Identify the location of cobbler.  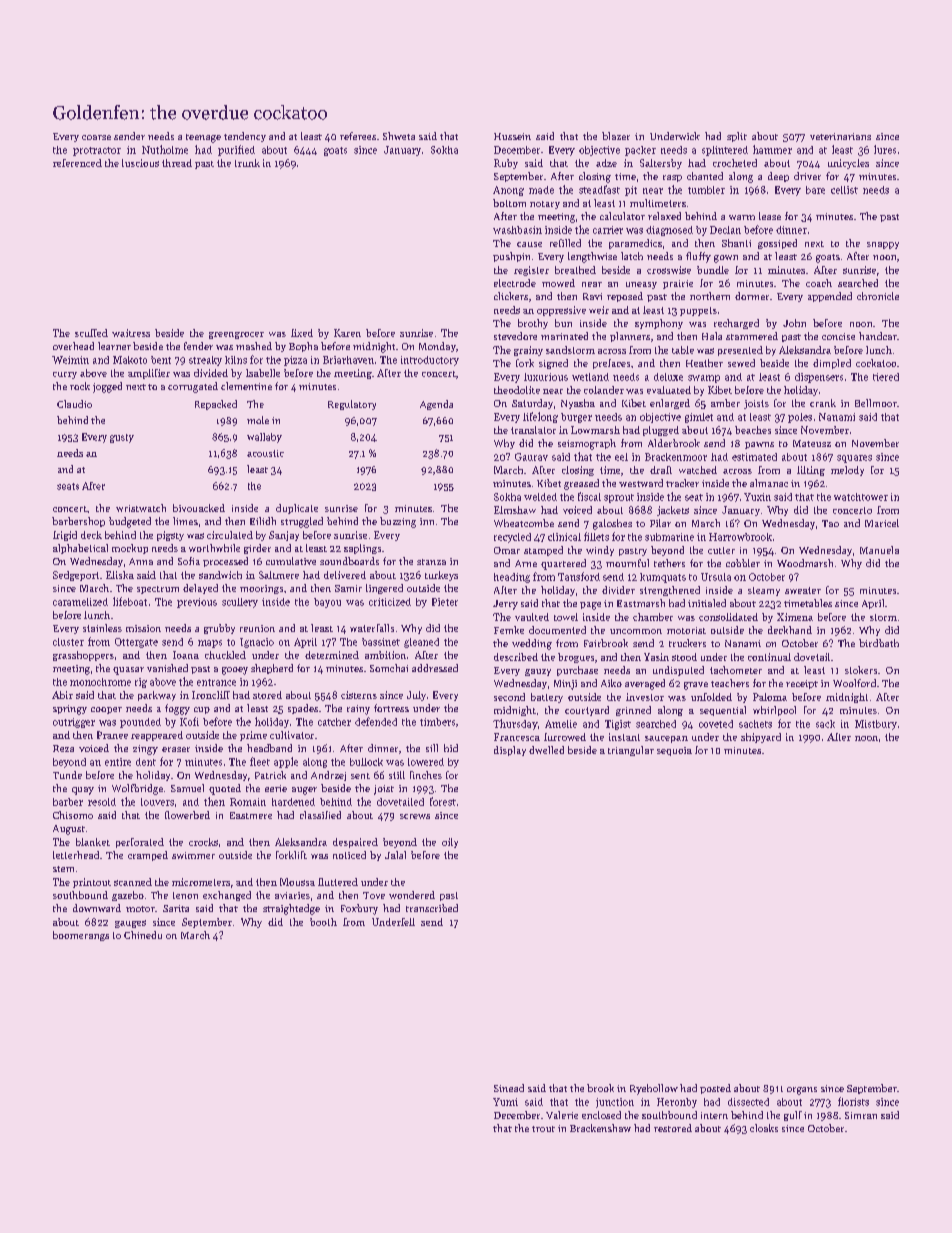
(743, 563).
